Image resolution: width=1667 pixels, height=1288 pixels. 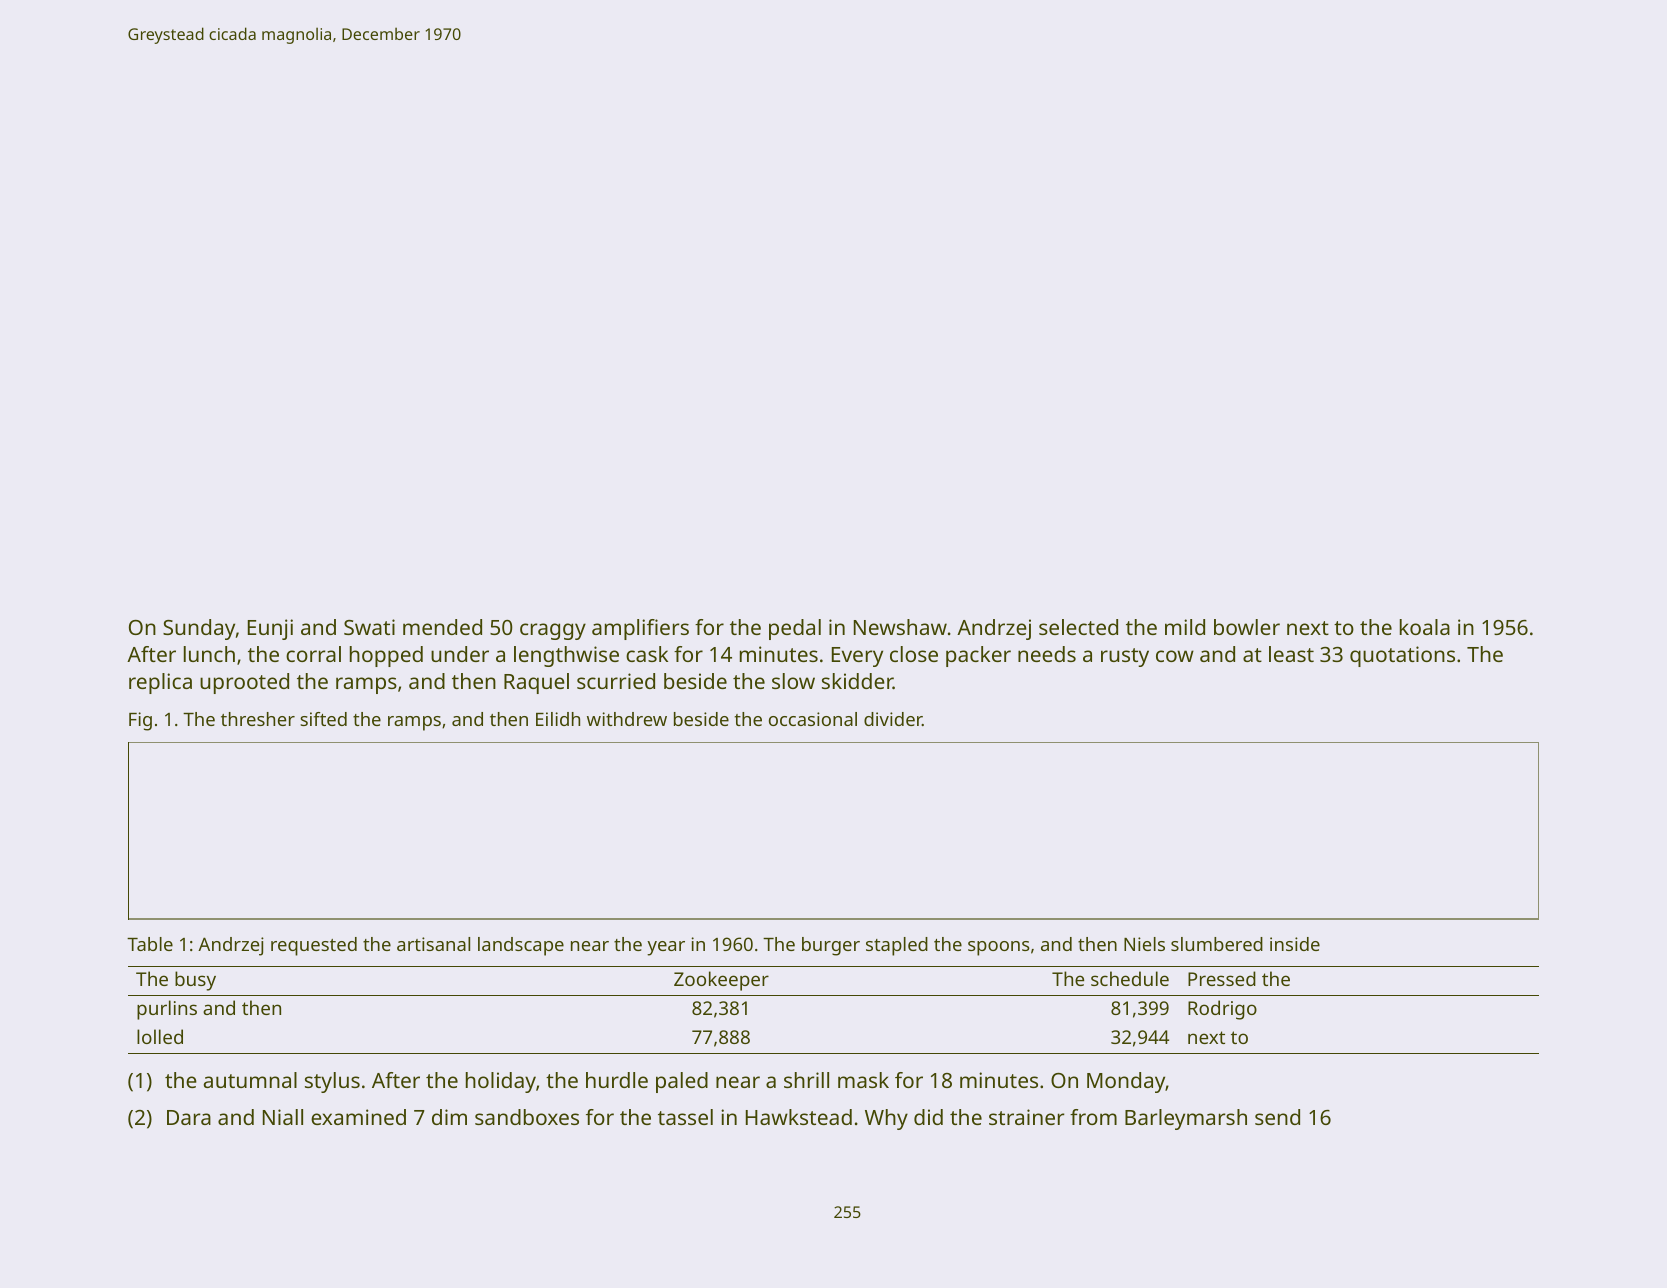 I want to click on stapled, so click(x=897, y=946).
